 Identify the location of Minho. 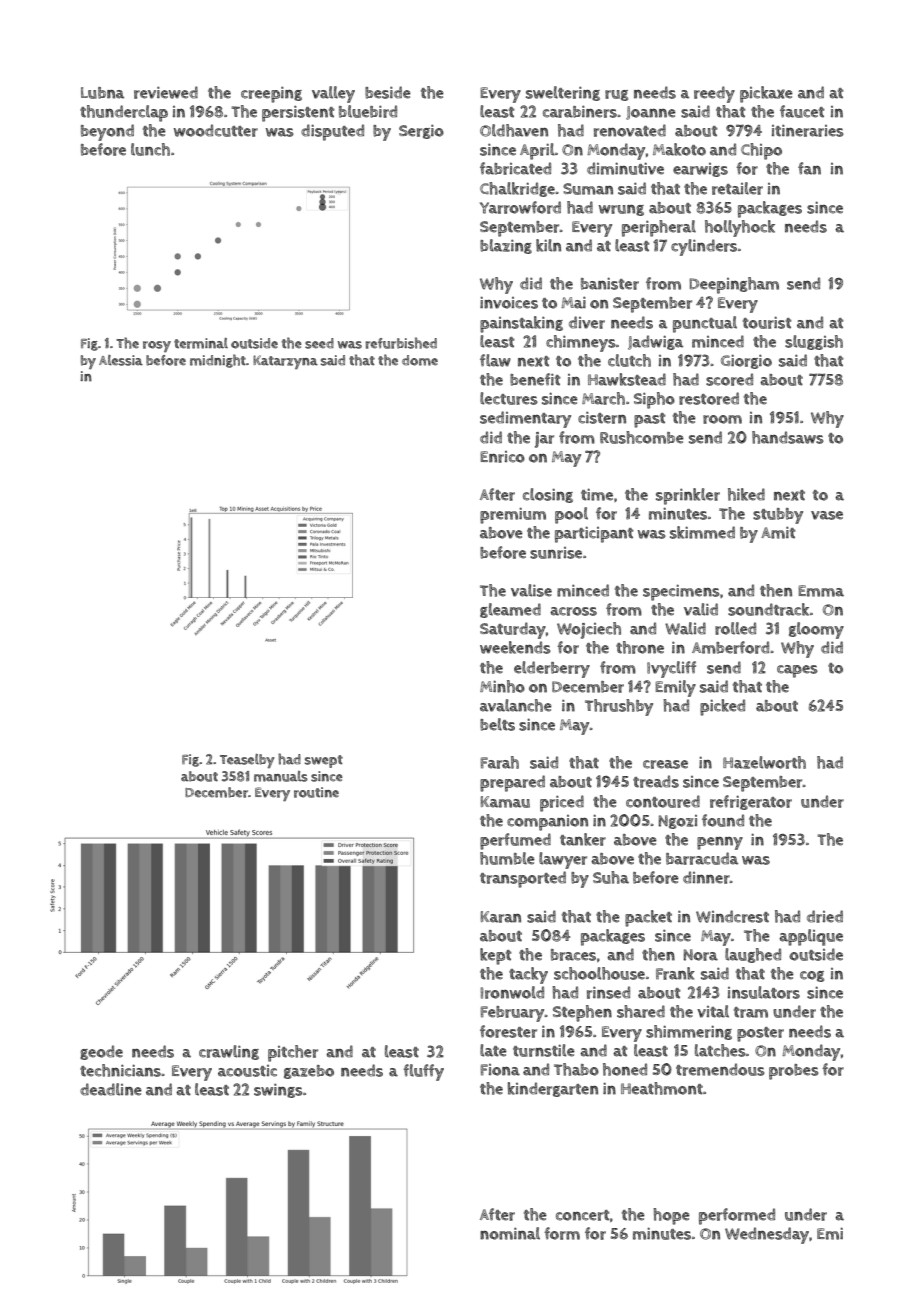
(502, 686).
